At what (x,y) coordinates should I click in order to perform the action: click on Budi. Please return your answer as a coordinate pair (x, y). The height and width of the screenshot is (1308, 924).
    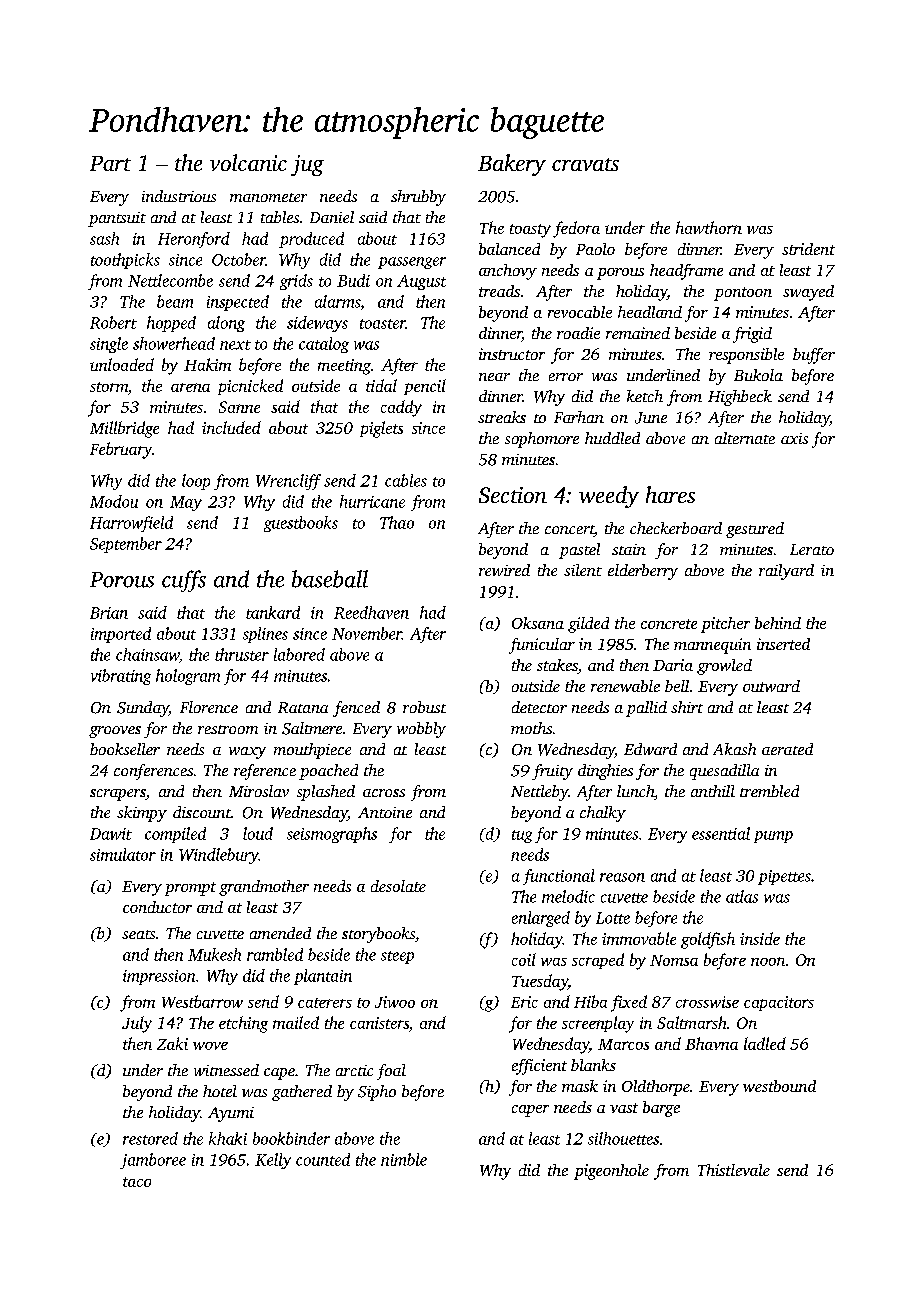
    Looking at the image, I should click on (353, 280).
